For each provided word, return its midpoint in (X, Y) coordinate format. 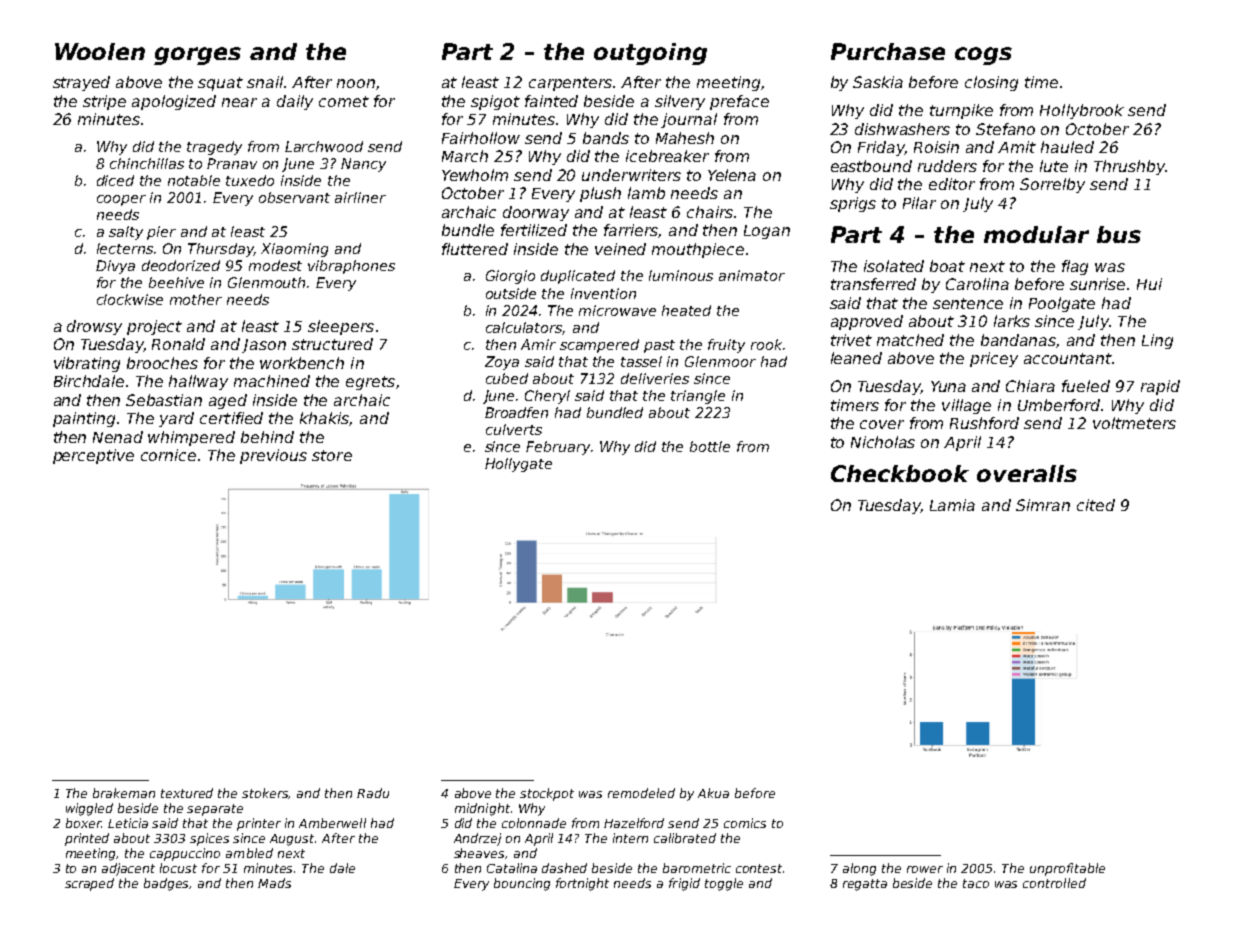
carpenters (570, 84)
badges (167, 884)
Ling (1157, 341)
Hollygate (518, 465)
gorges (197, 56)
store (332, 455)
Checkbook (900, 473)
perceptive (93, 456)
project (154, 327)
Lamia (952, 505)
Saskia (878, 82)
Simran (1043, 505)
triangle (698, 397)
